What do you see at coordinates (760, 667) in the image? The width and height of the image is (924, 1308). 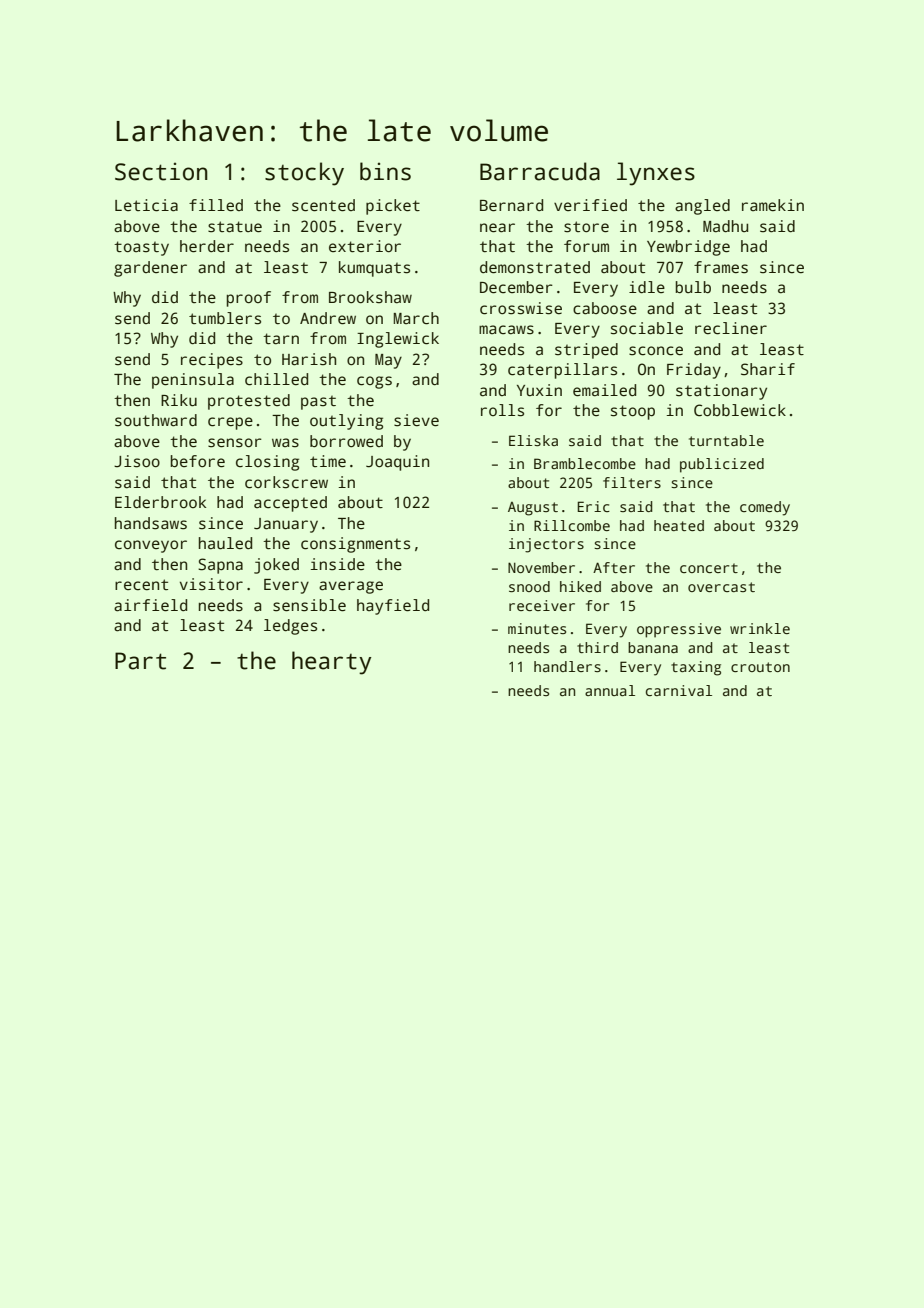 I see `crouton` at bounding box center [760, 667].
